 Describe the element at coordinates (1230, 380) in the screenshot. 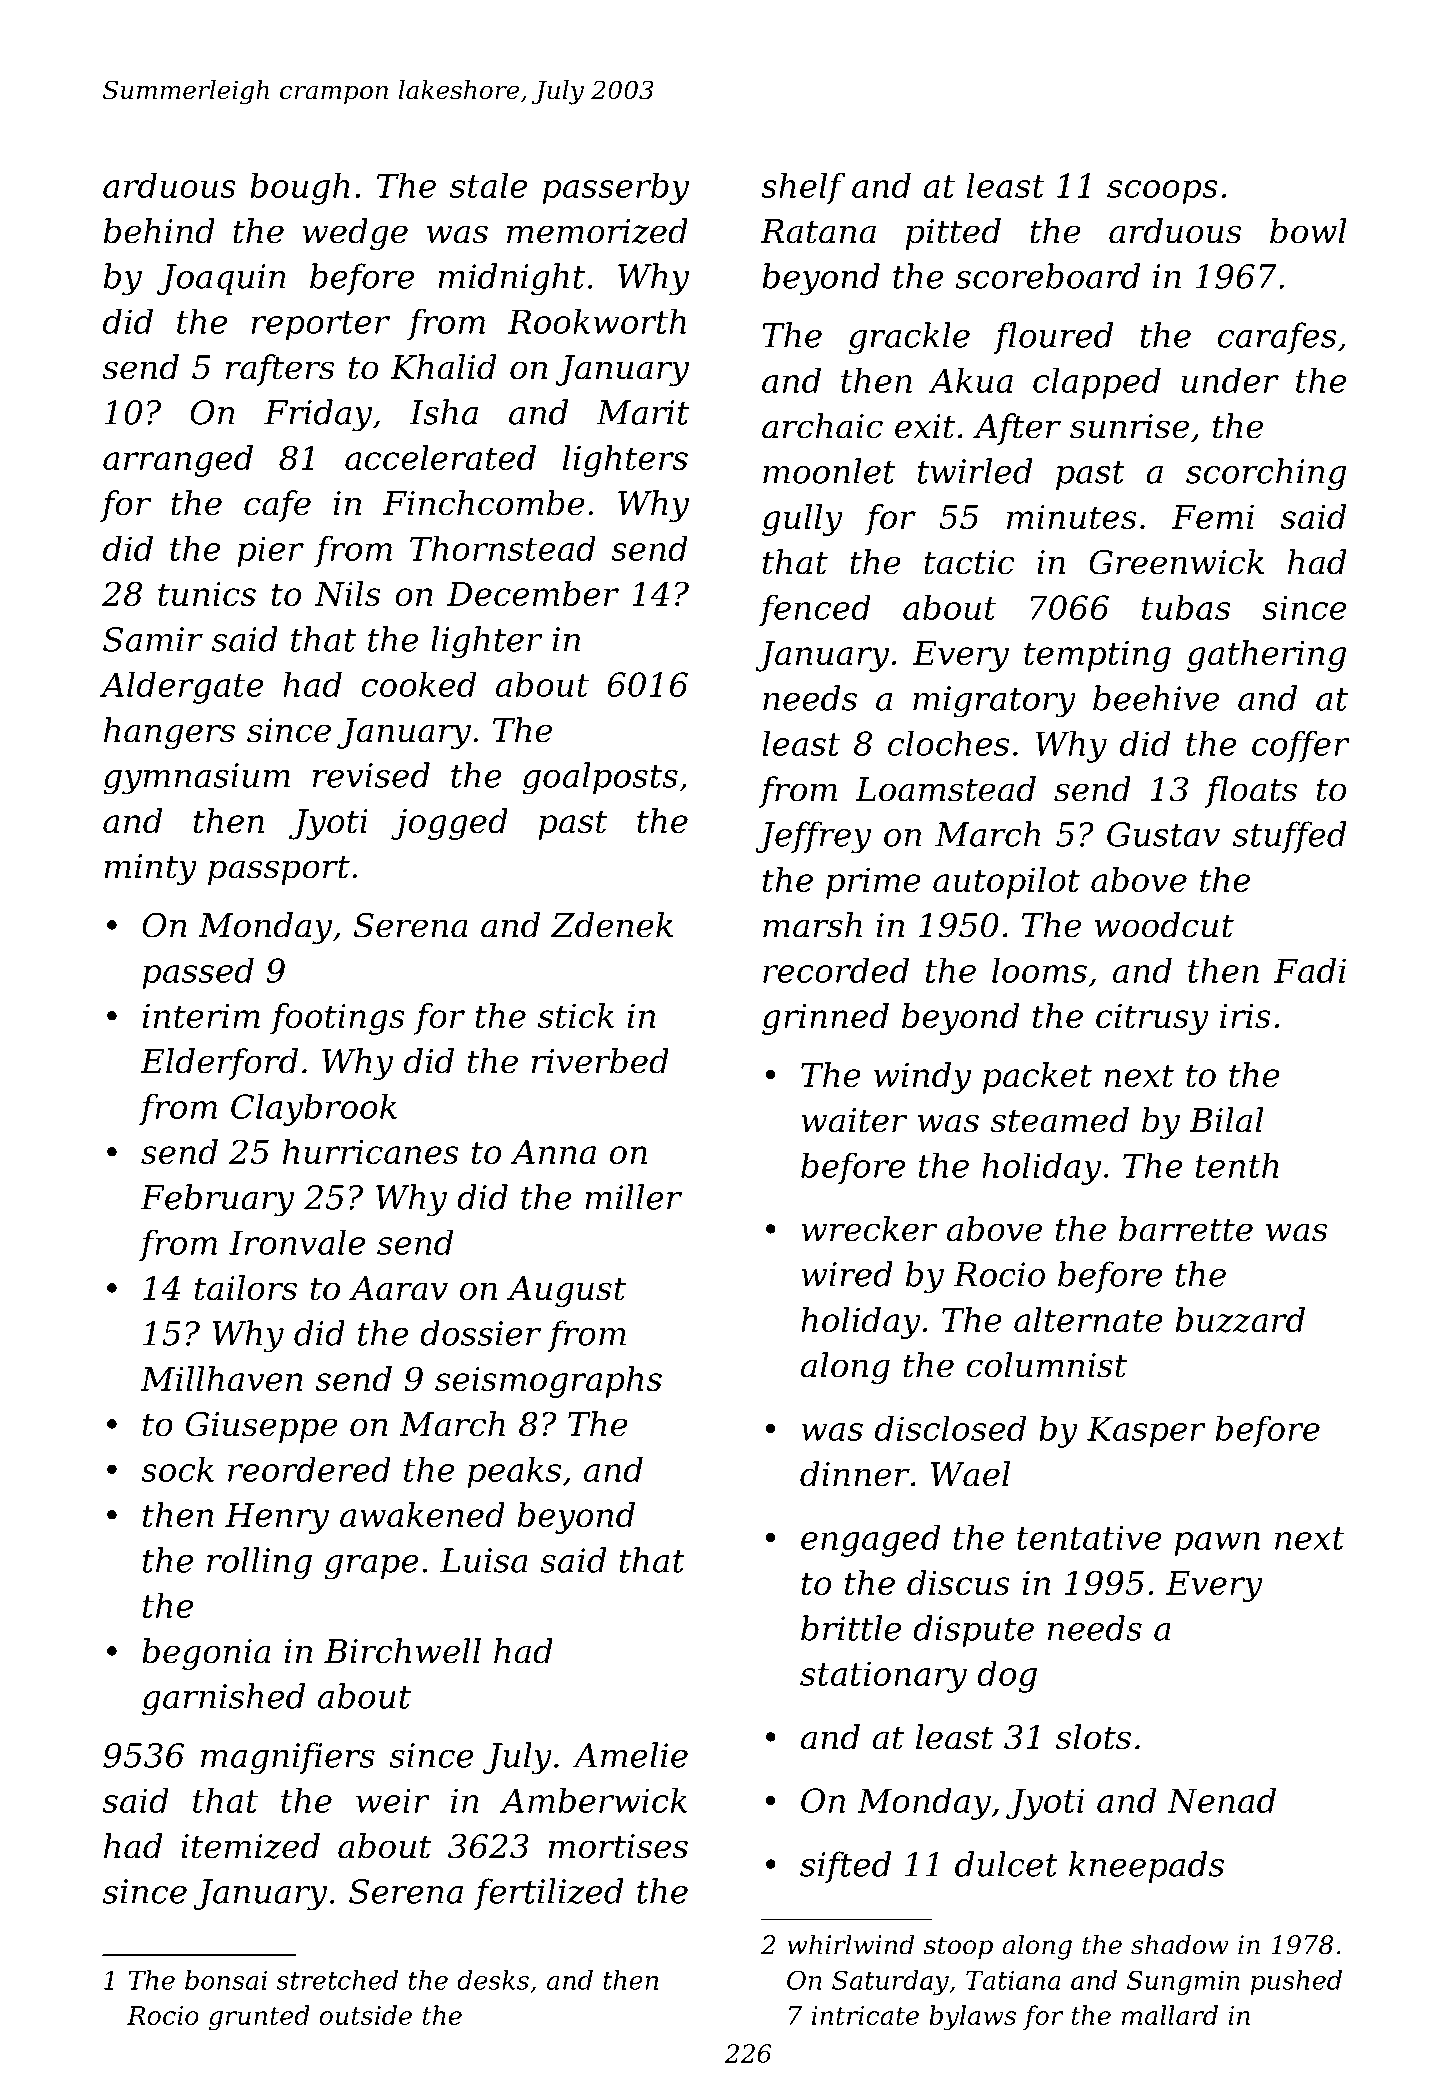

I see `under` at that location.
